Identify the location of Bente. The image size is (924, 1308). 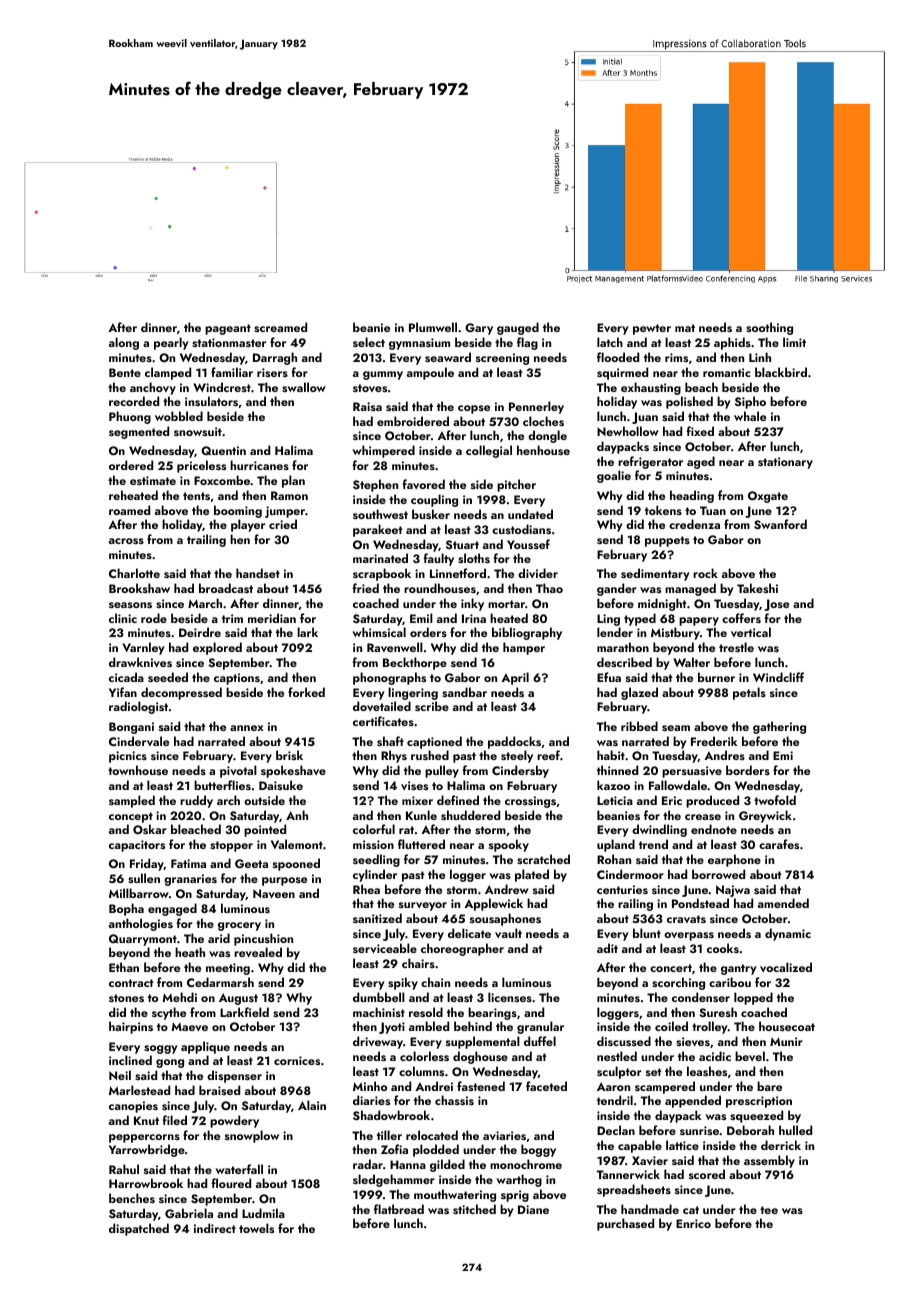
(125, 372).
